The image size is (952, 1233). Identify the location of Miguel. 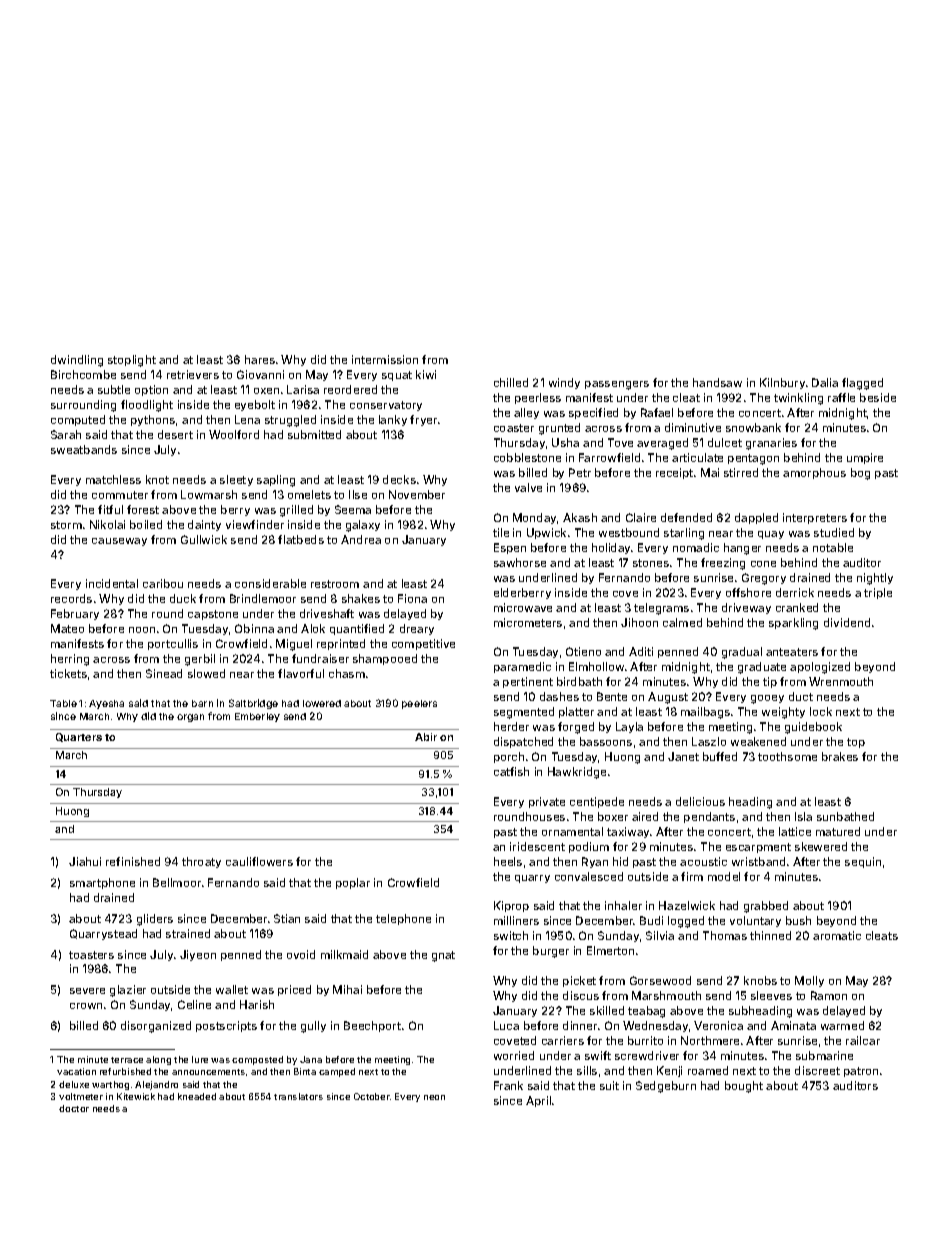
(294, 645).
